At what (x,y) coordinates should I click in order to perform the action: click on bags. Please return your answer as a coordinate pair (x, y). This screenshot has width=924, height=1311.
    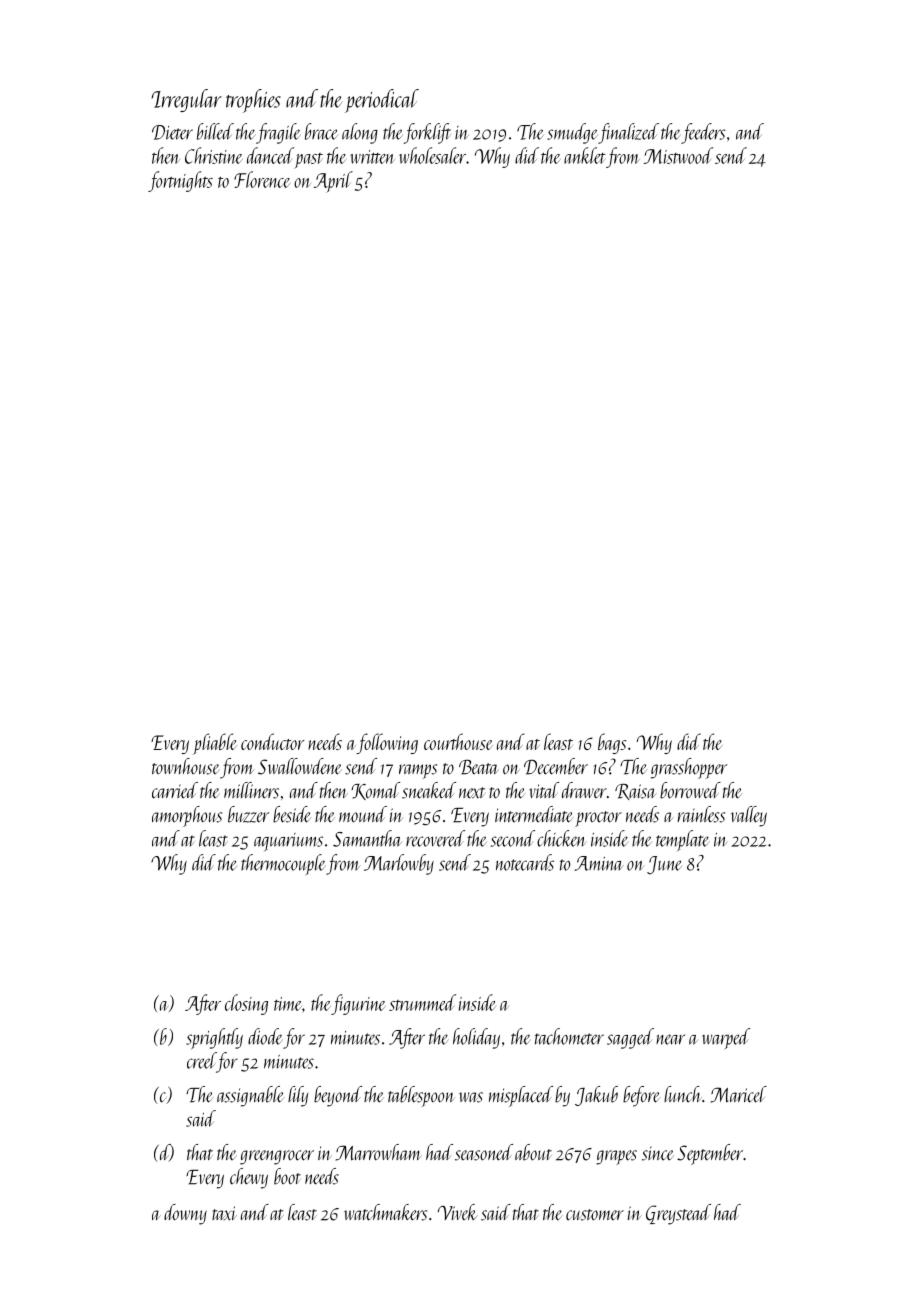
    Looking at the image, I should click on (612, 743).
